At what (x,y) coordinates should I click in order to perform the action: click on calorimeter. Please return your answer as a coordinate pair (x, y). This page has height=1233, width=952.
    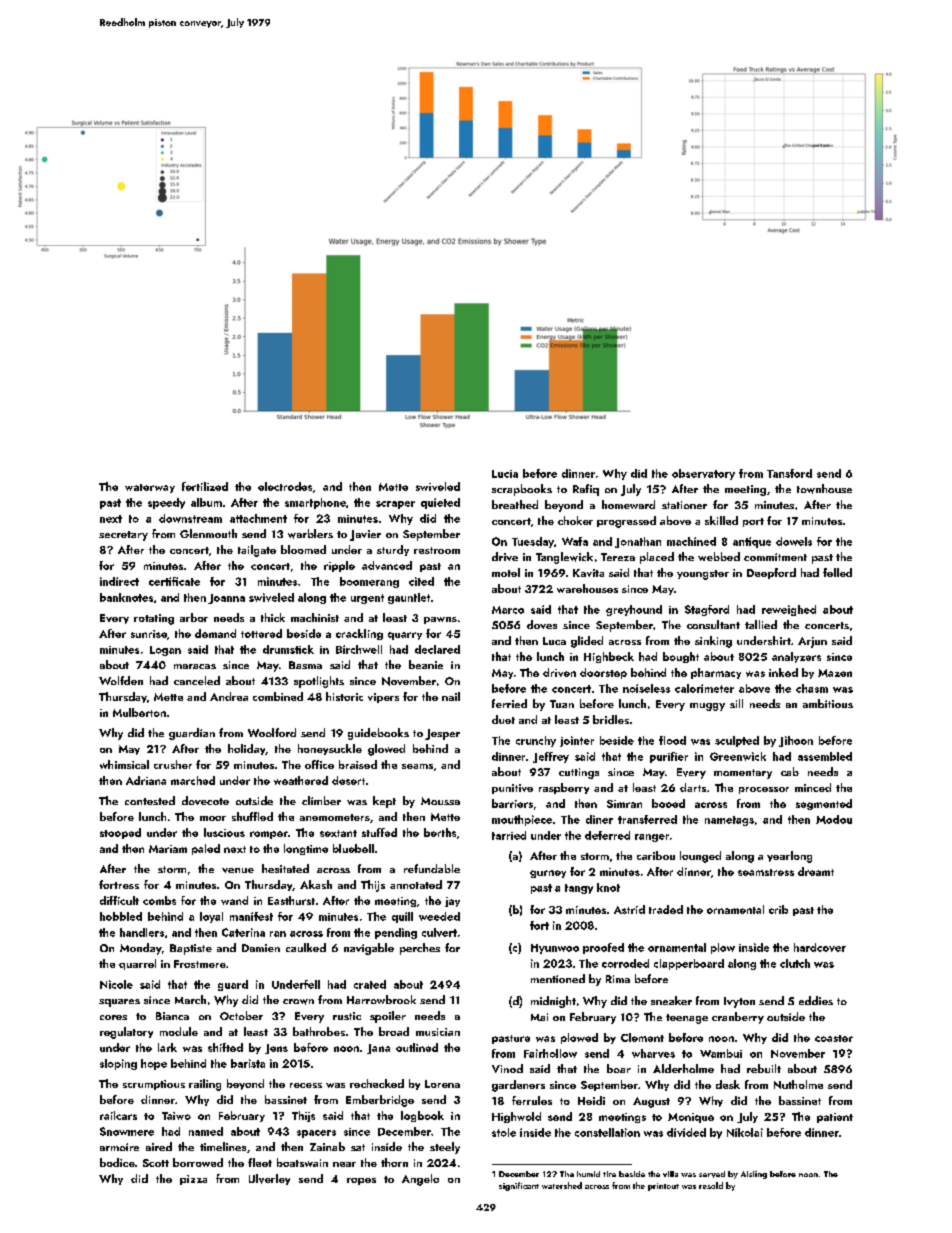
    Looking at the image, I should click on (704, 688).
